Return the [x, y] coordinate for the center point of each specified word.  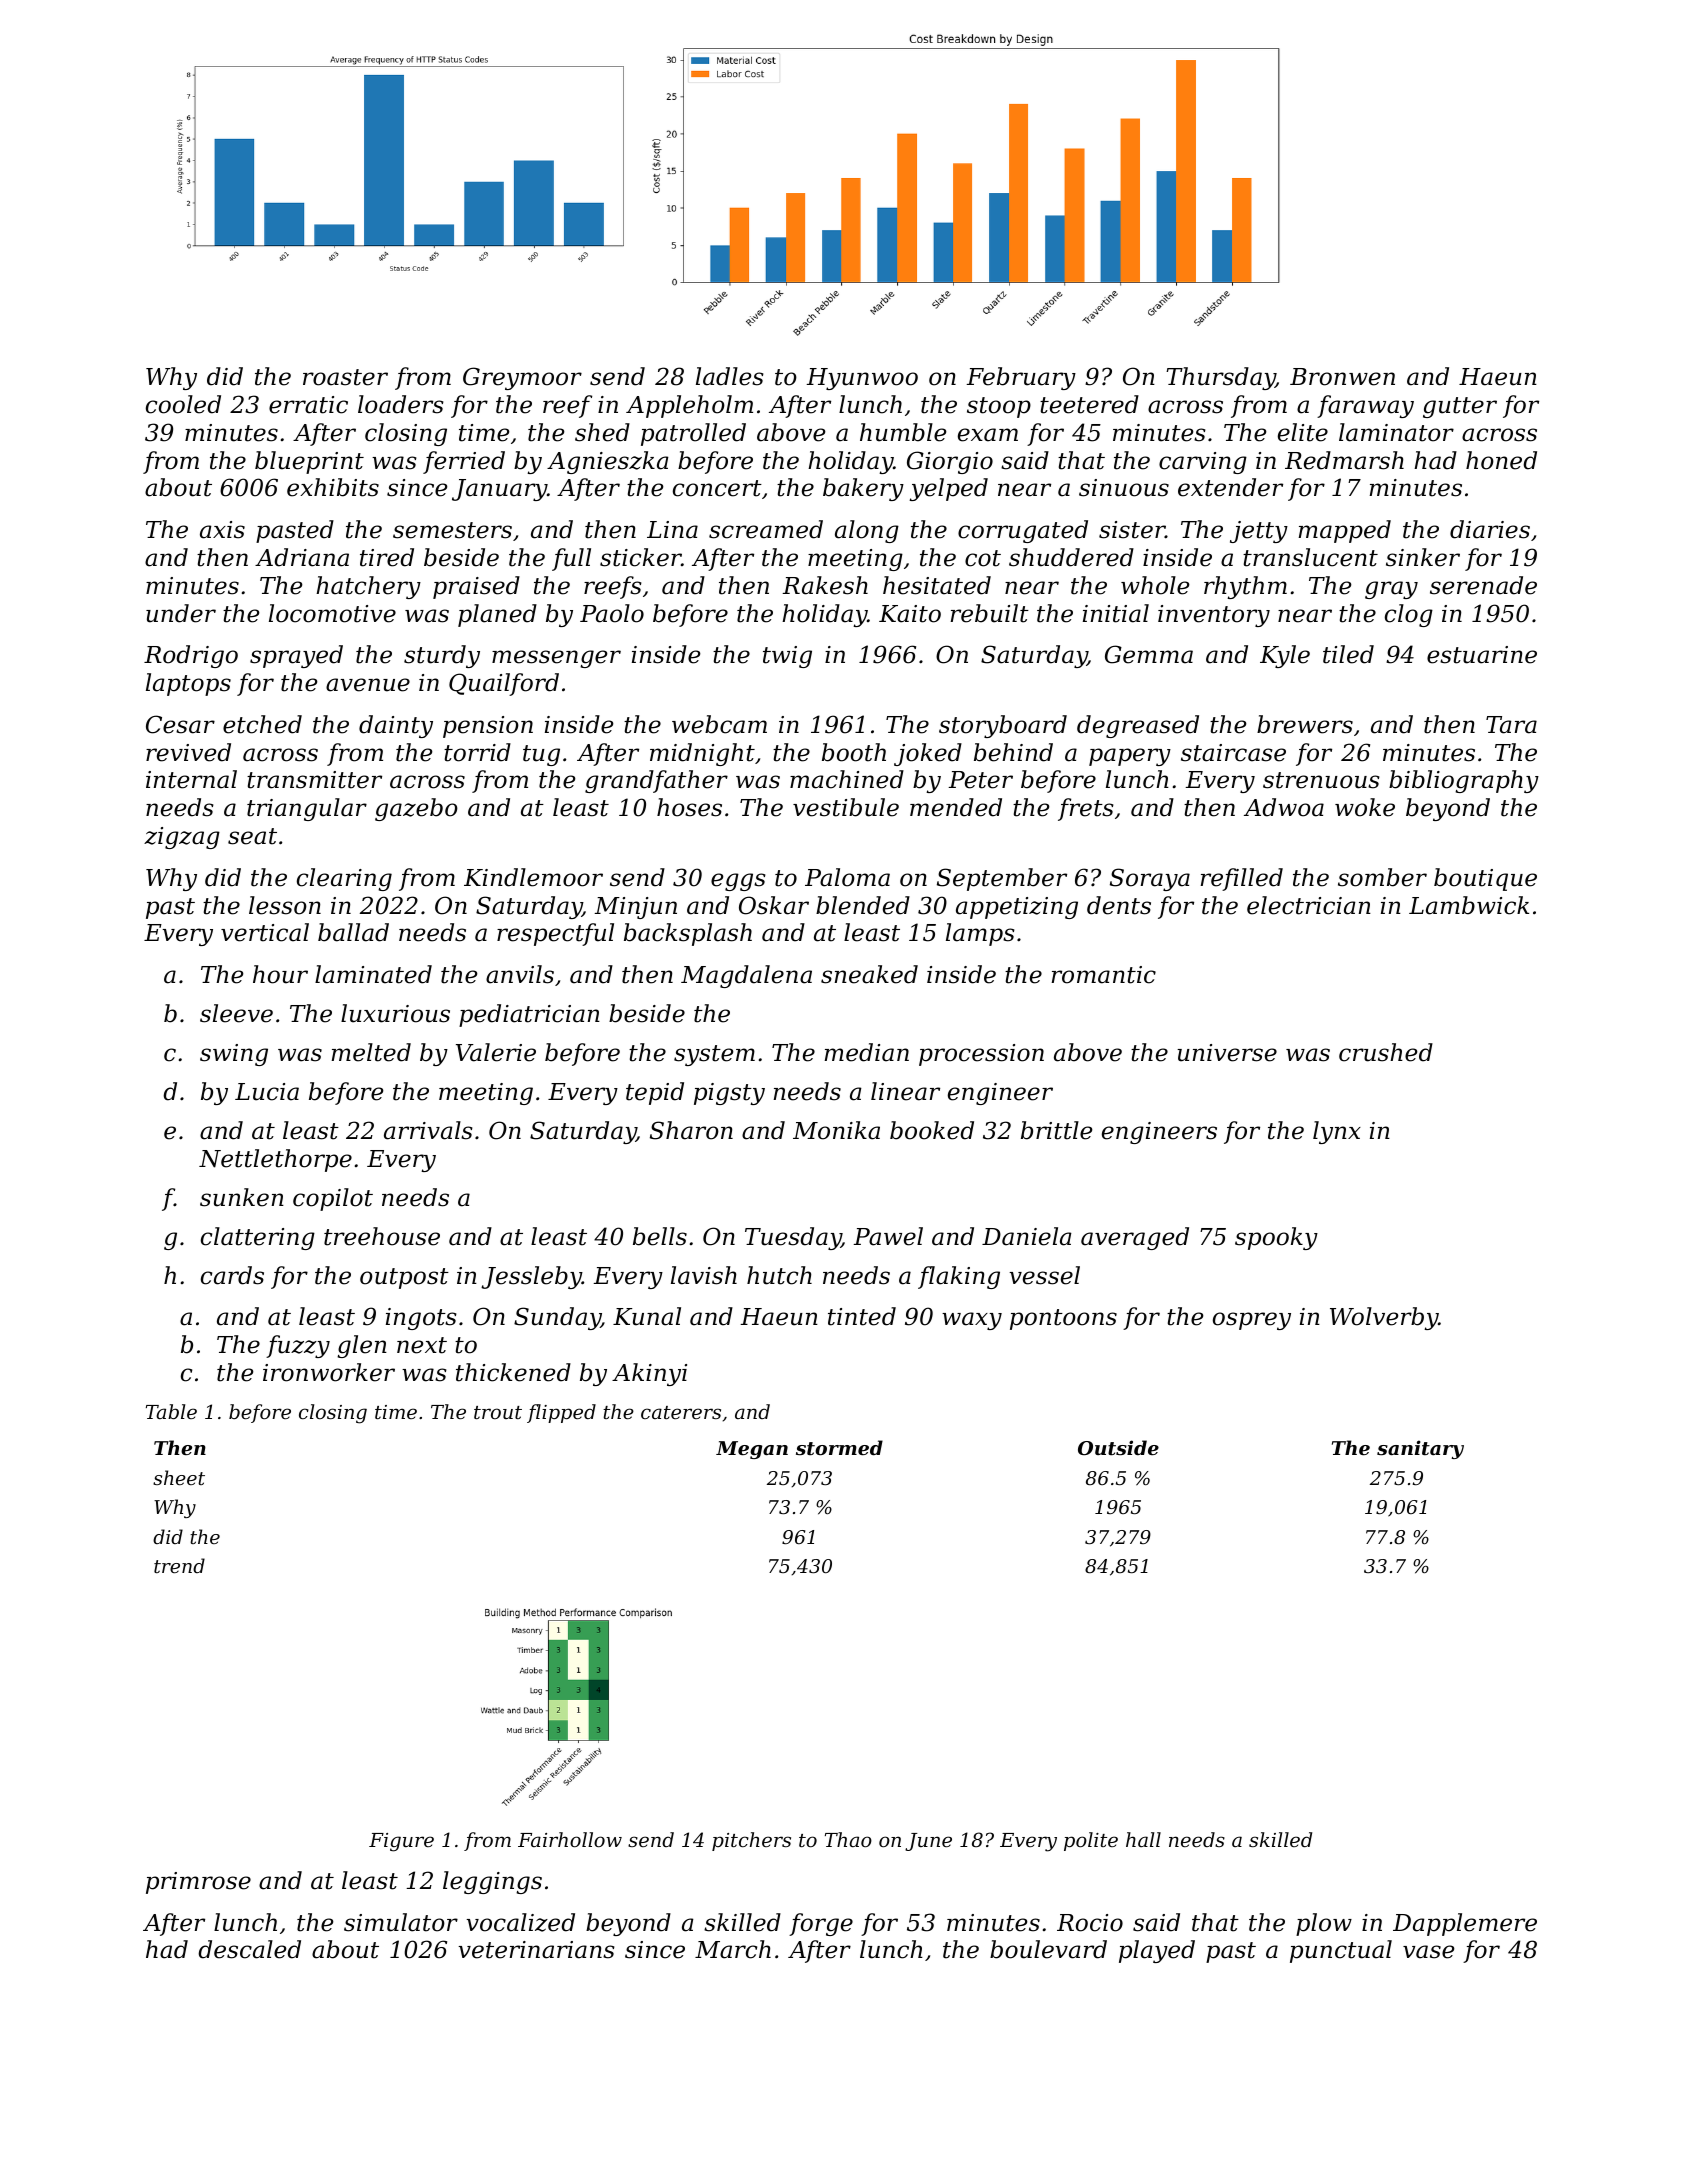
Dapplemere [1465, 1924]
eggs [738, 882]
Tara [1511, 725]
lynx [1337, 1132]
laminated [373, 974]
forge [821, 1924]
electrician [1309, 905]
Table [171, 1411]
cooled [183, 404]
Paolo [612, 613]
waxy [972, 1321]
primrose [198, 1883]
